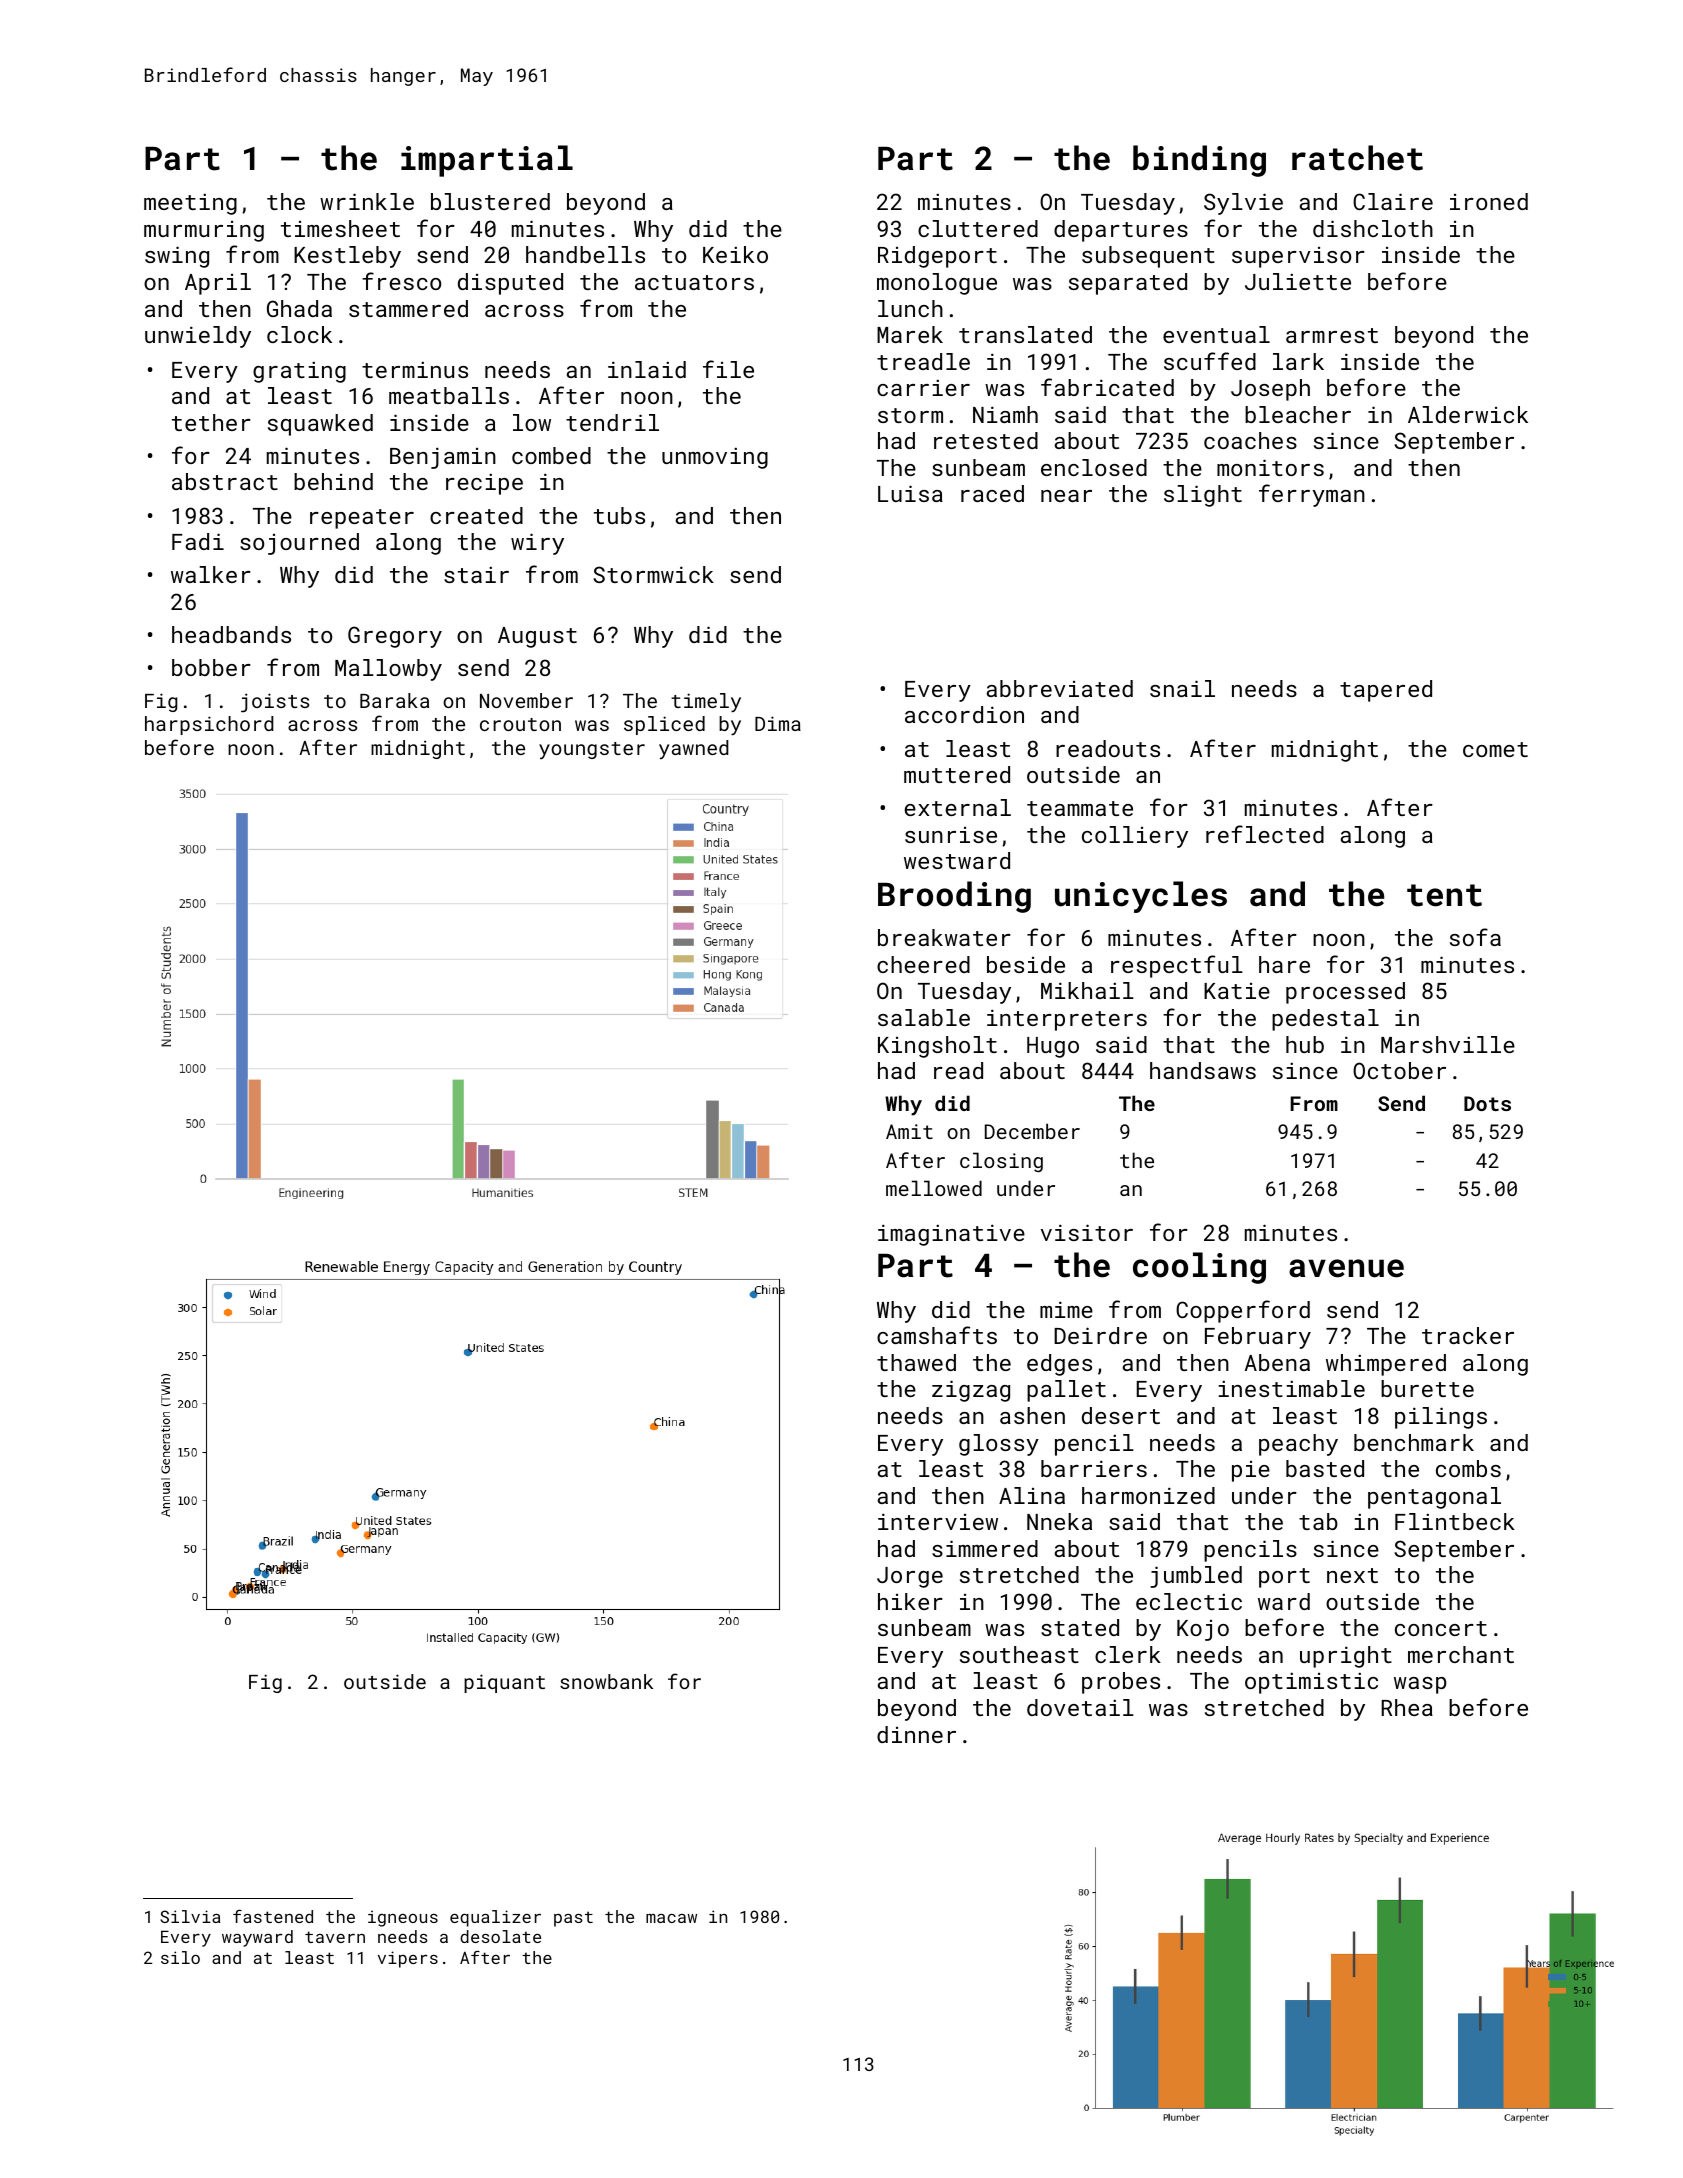 The image size is (1683, 2178). Describe the element at coordinates (619, 515) in the screenshot. I see `tubs` at that location.
